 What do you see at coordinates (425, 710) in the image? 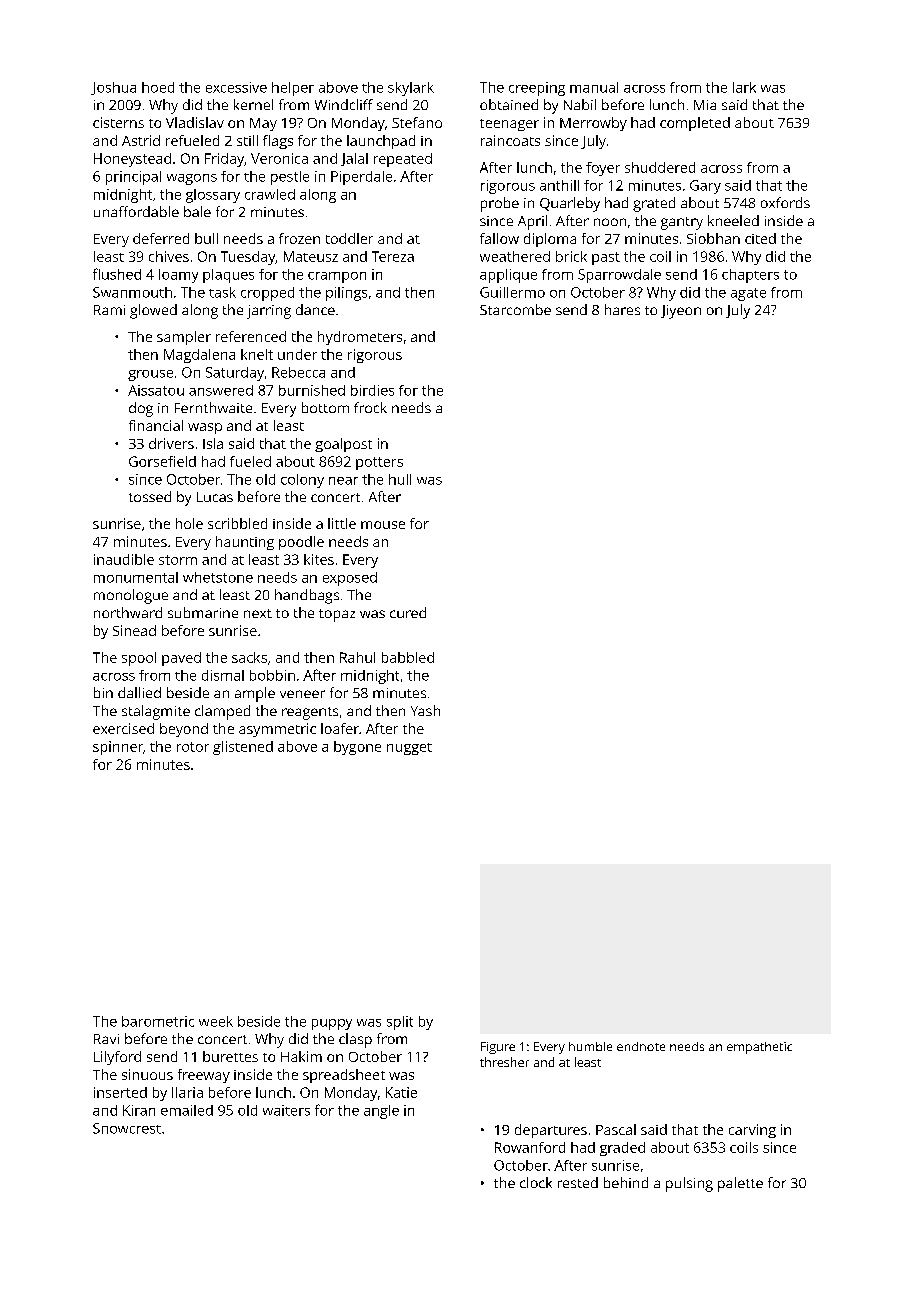
I see `Yash` at bounding box center [425, 710].
